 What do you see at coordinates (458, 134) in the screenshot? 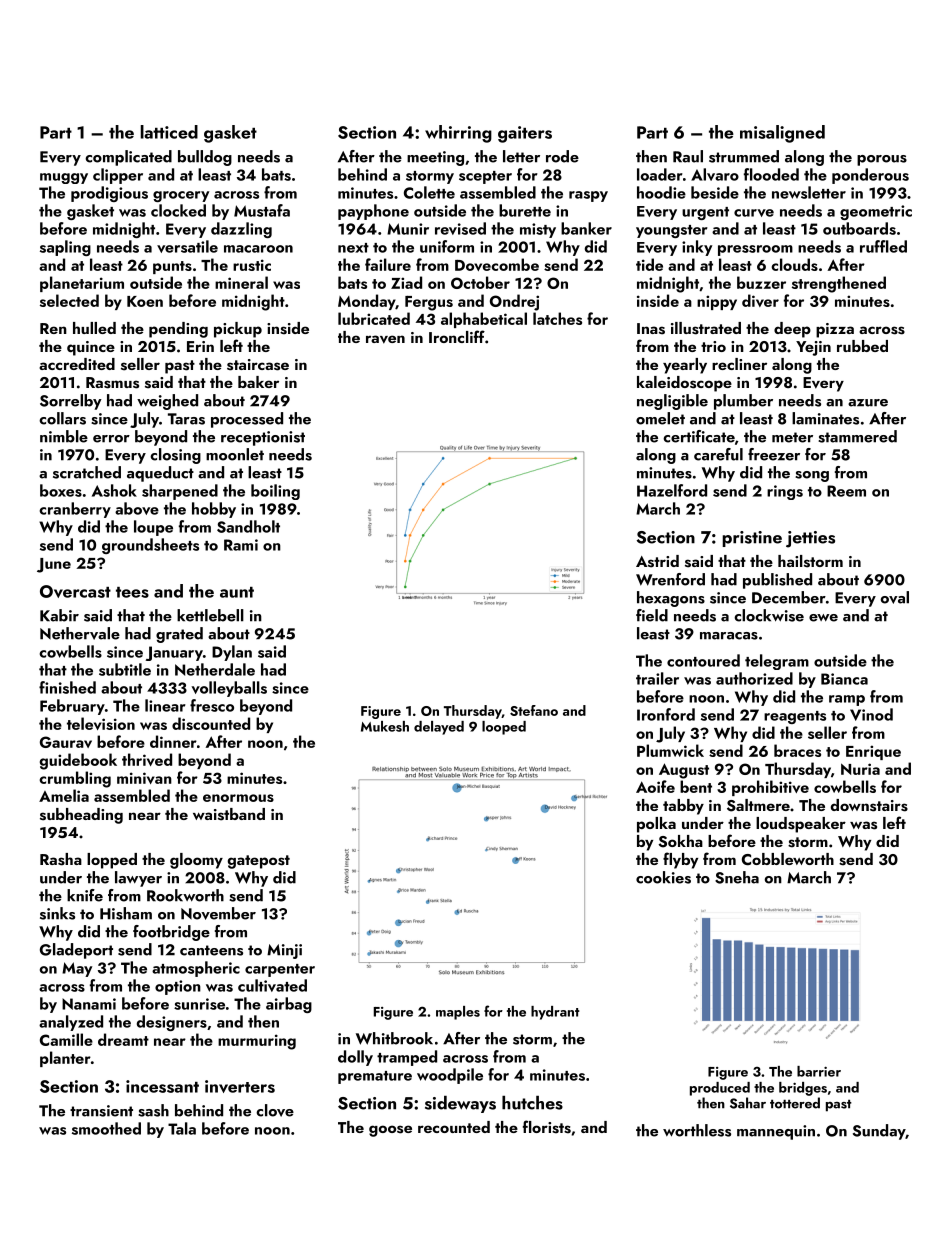
I see `whirring` at bounding box center [458, 134].
